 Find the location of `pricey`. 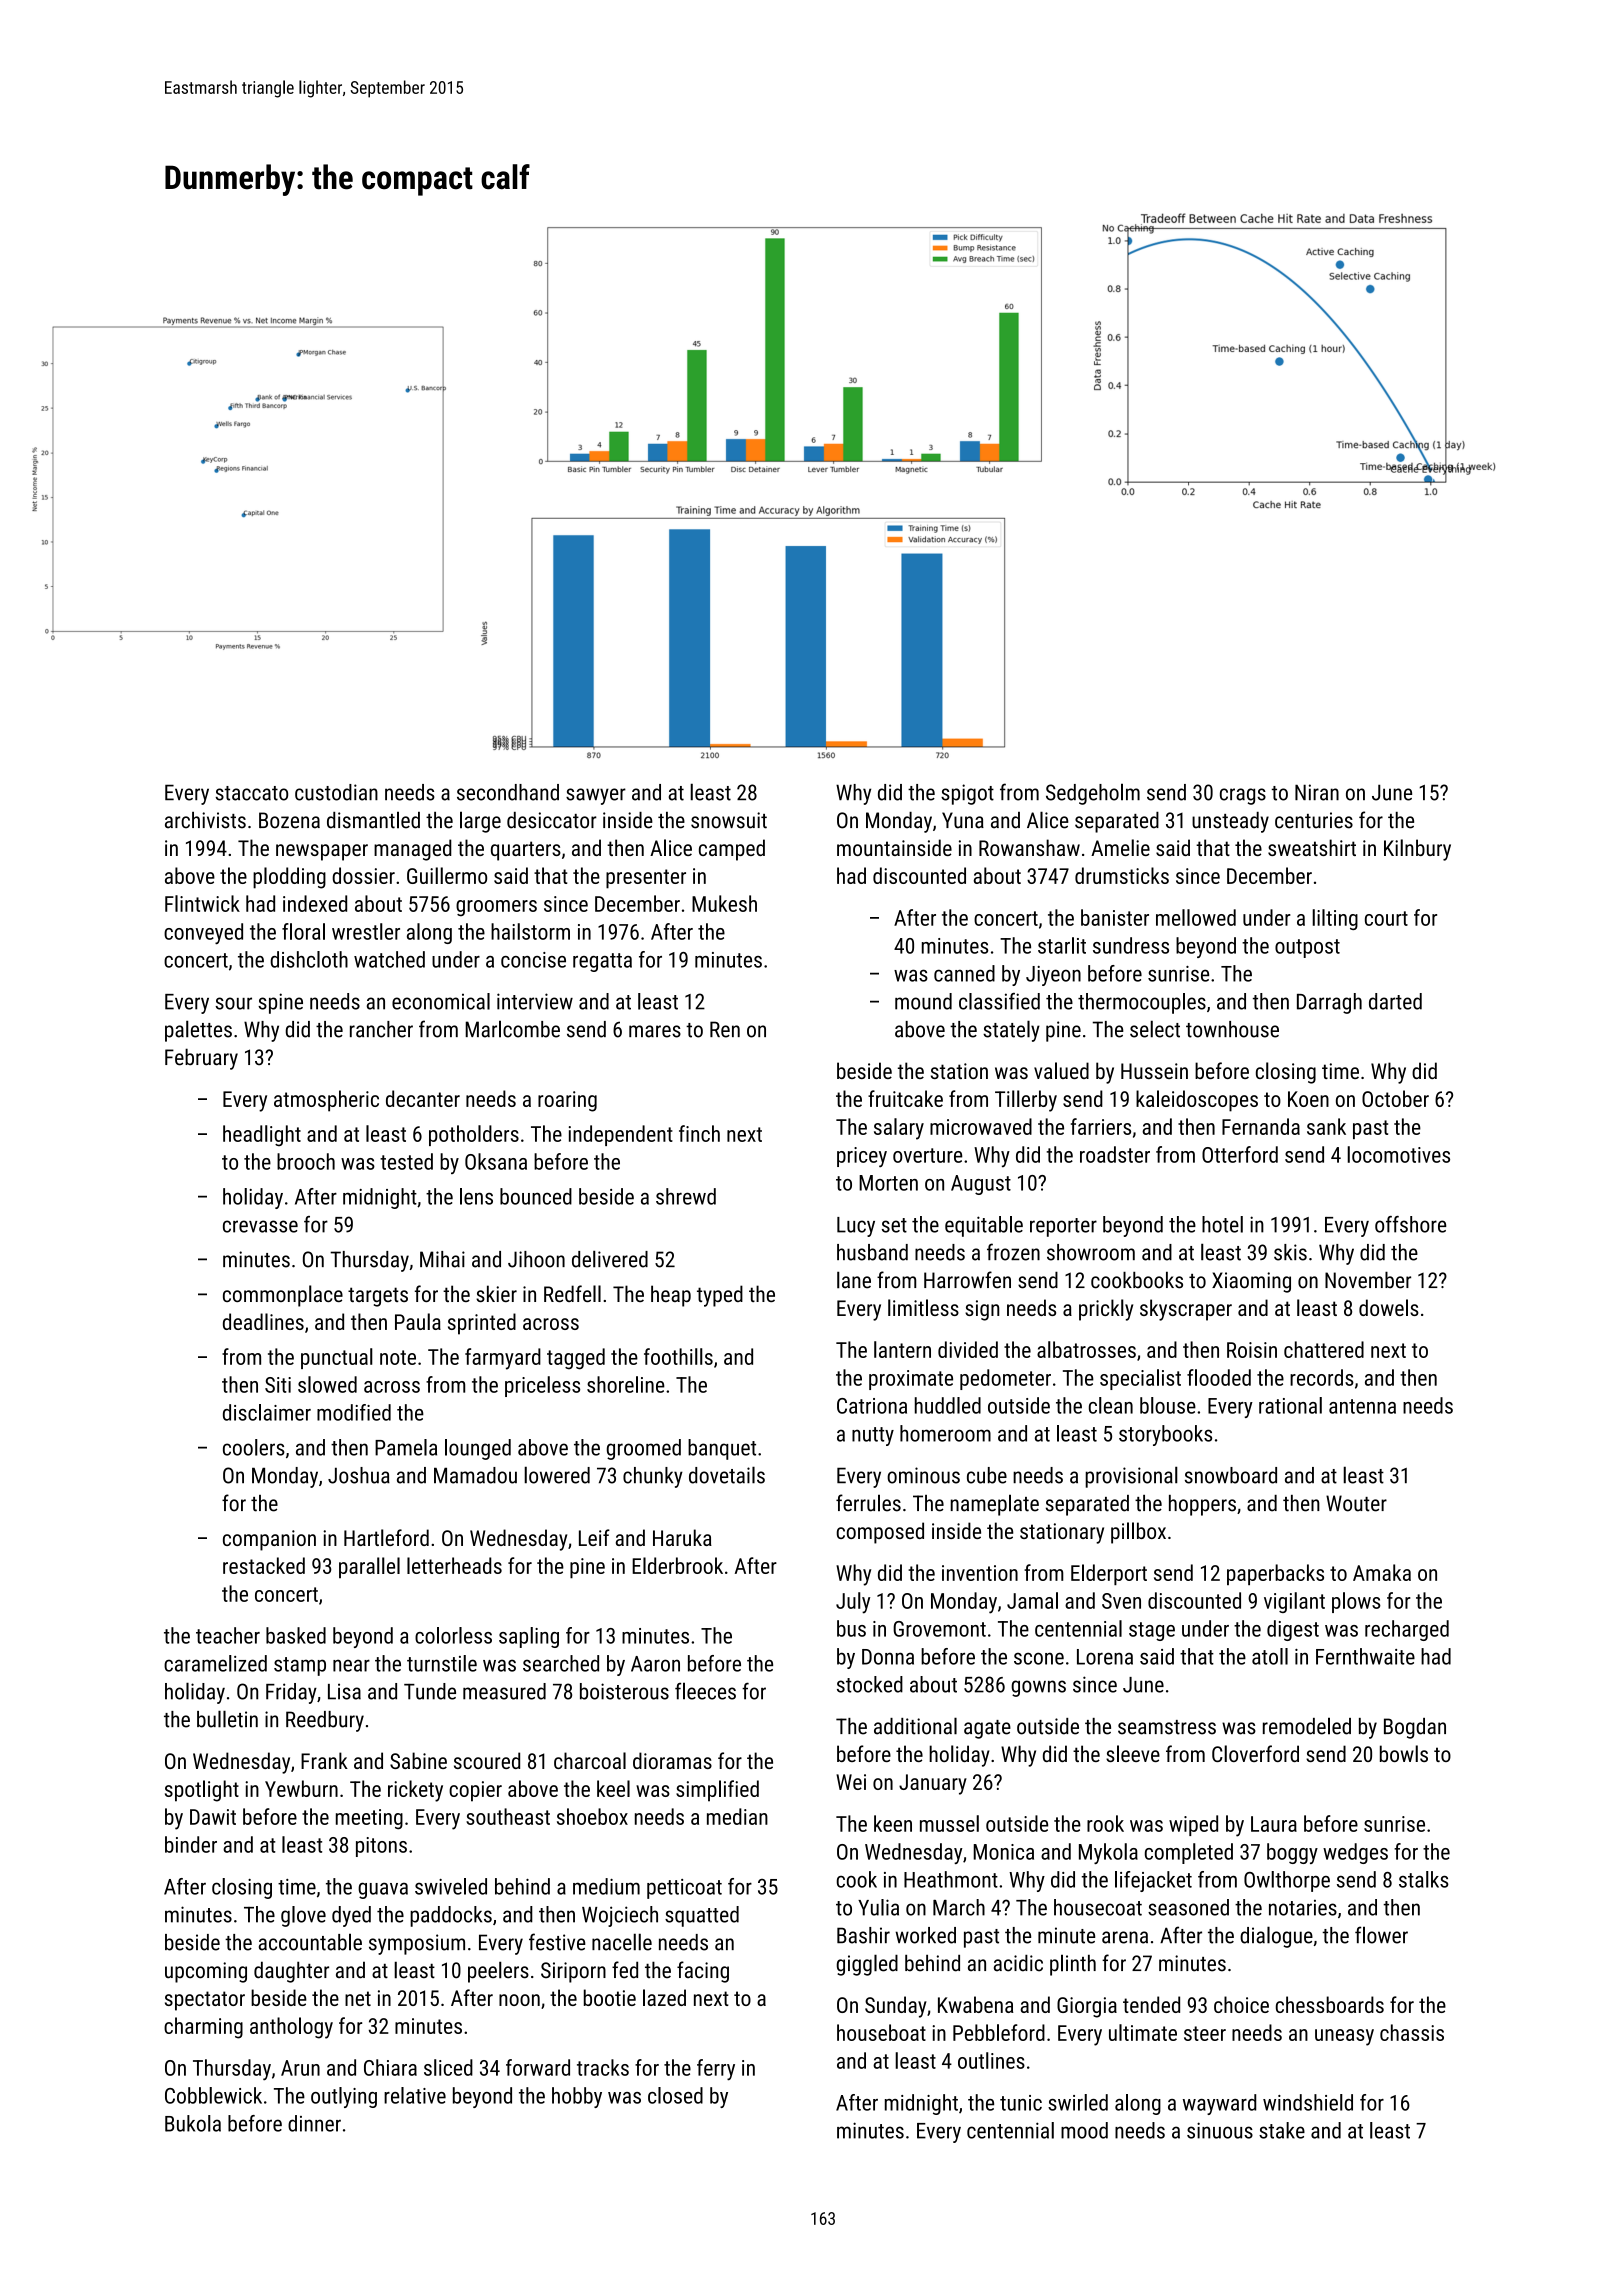

pricey is located at coordinates (862, 1157).
